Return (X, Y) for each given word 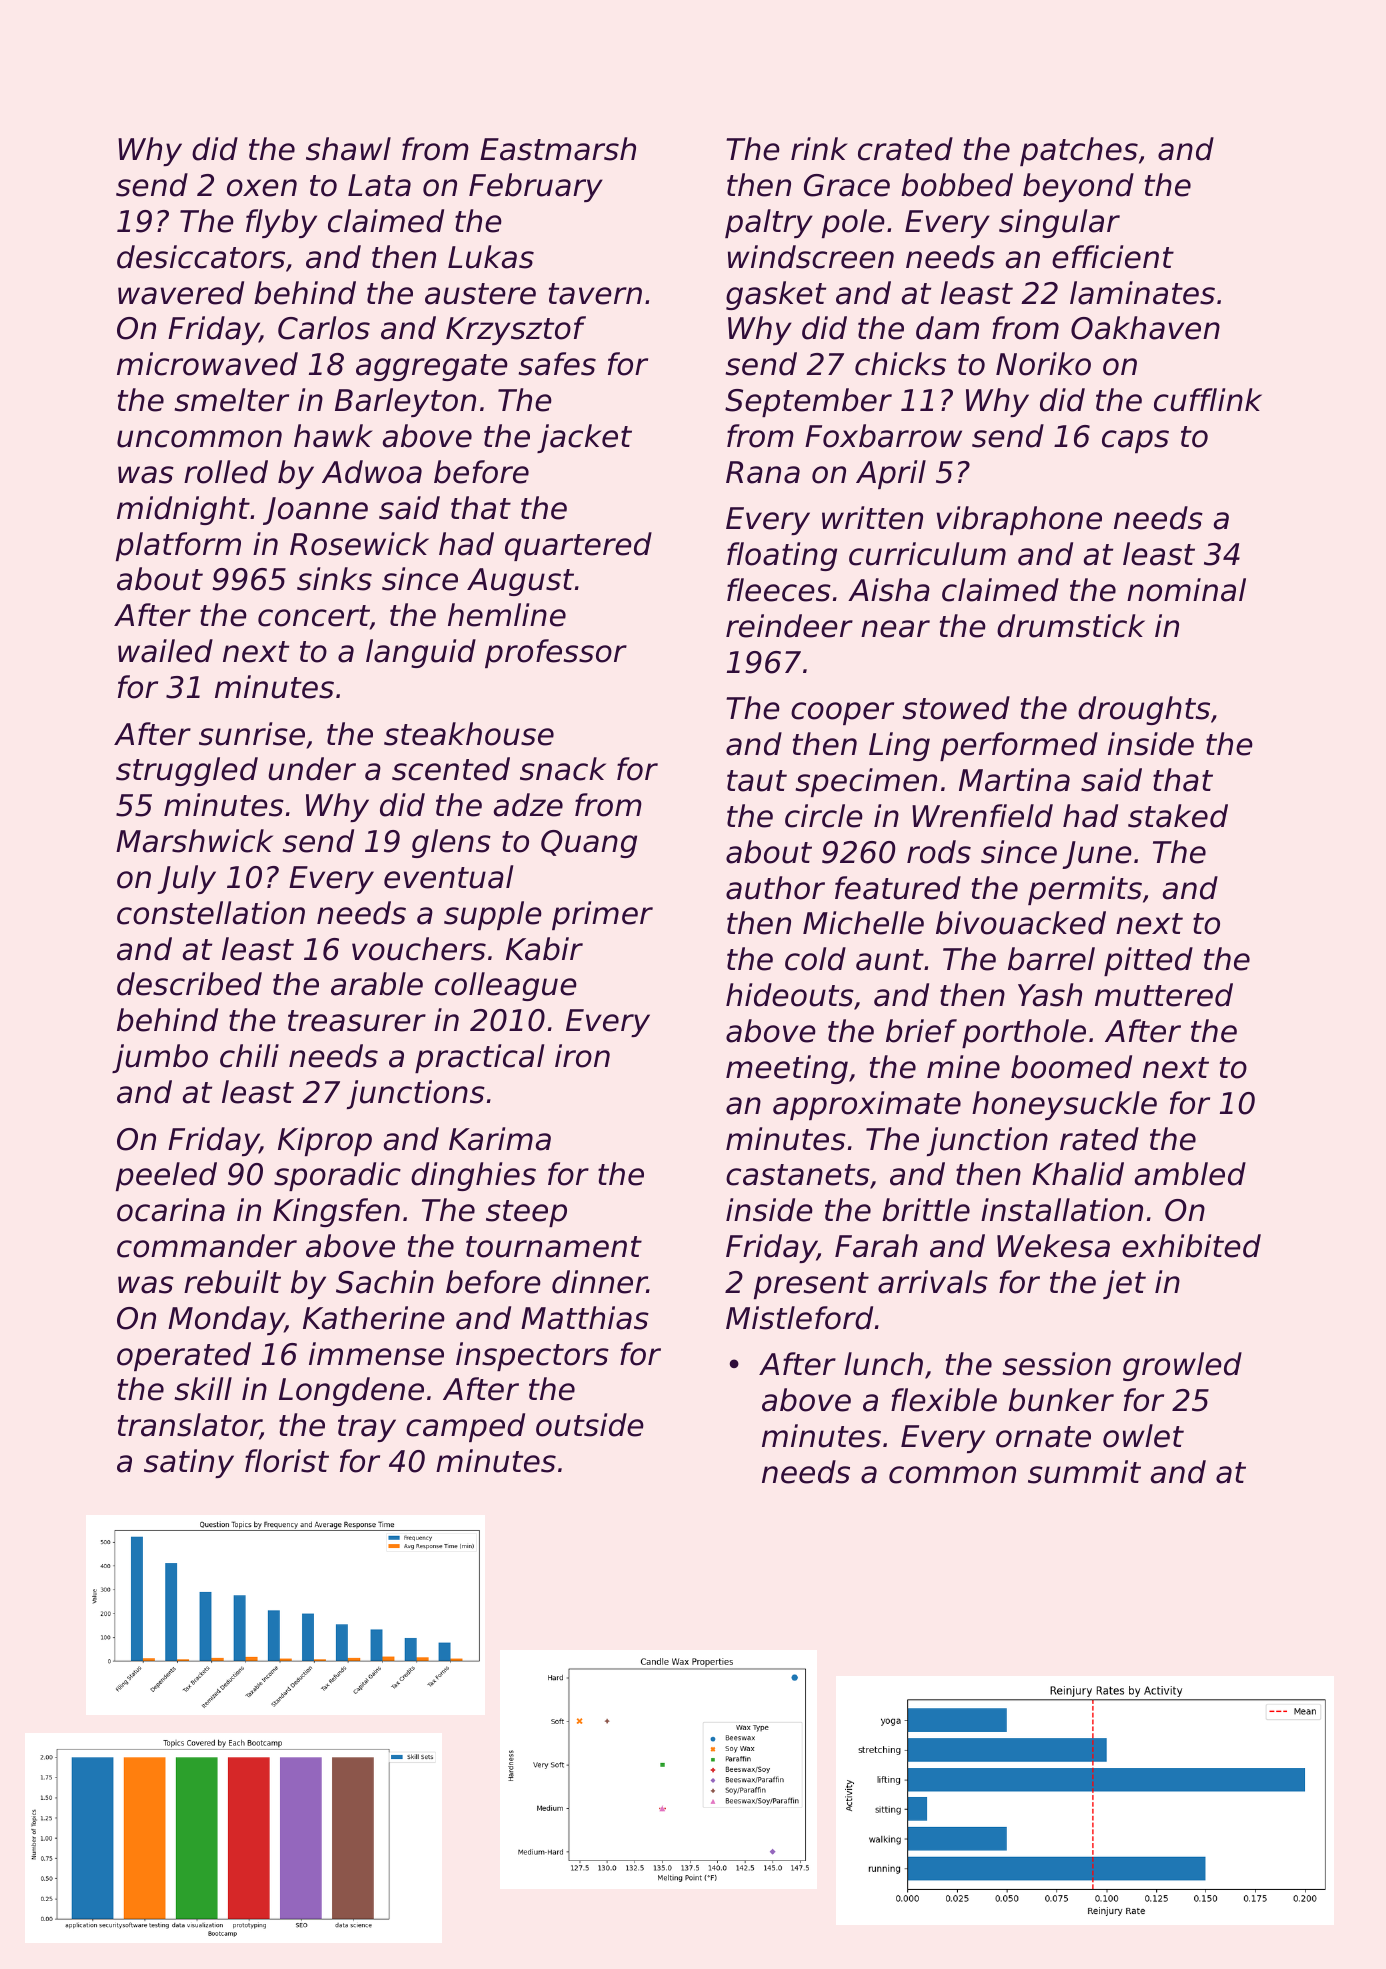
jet (1124, 1284)
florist (287, 1461)
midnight (183, 510)
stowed (956, 708)
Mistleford (799, 1318)
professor (556, 653)
